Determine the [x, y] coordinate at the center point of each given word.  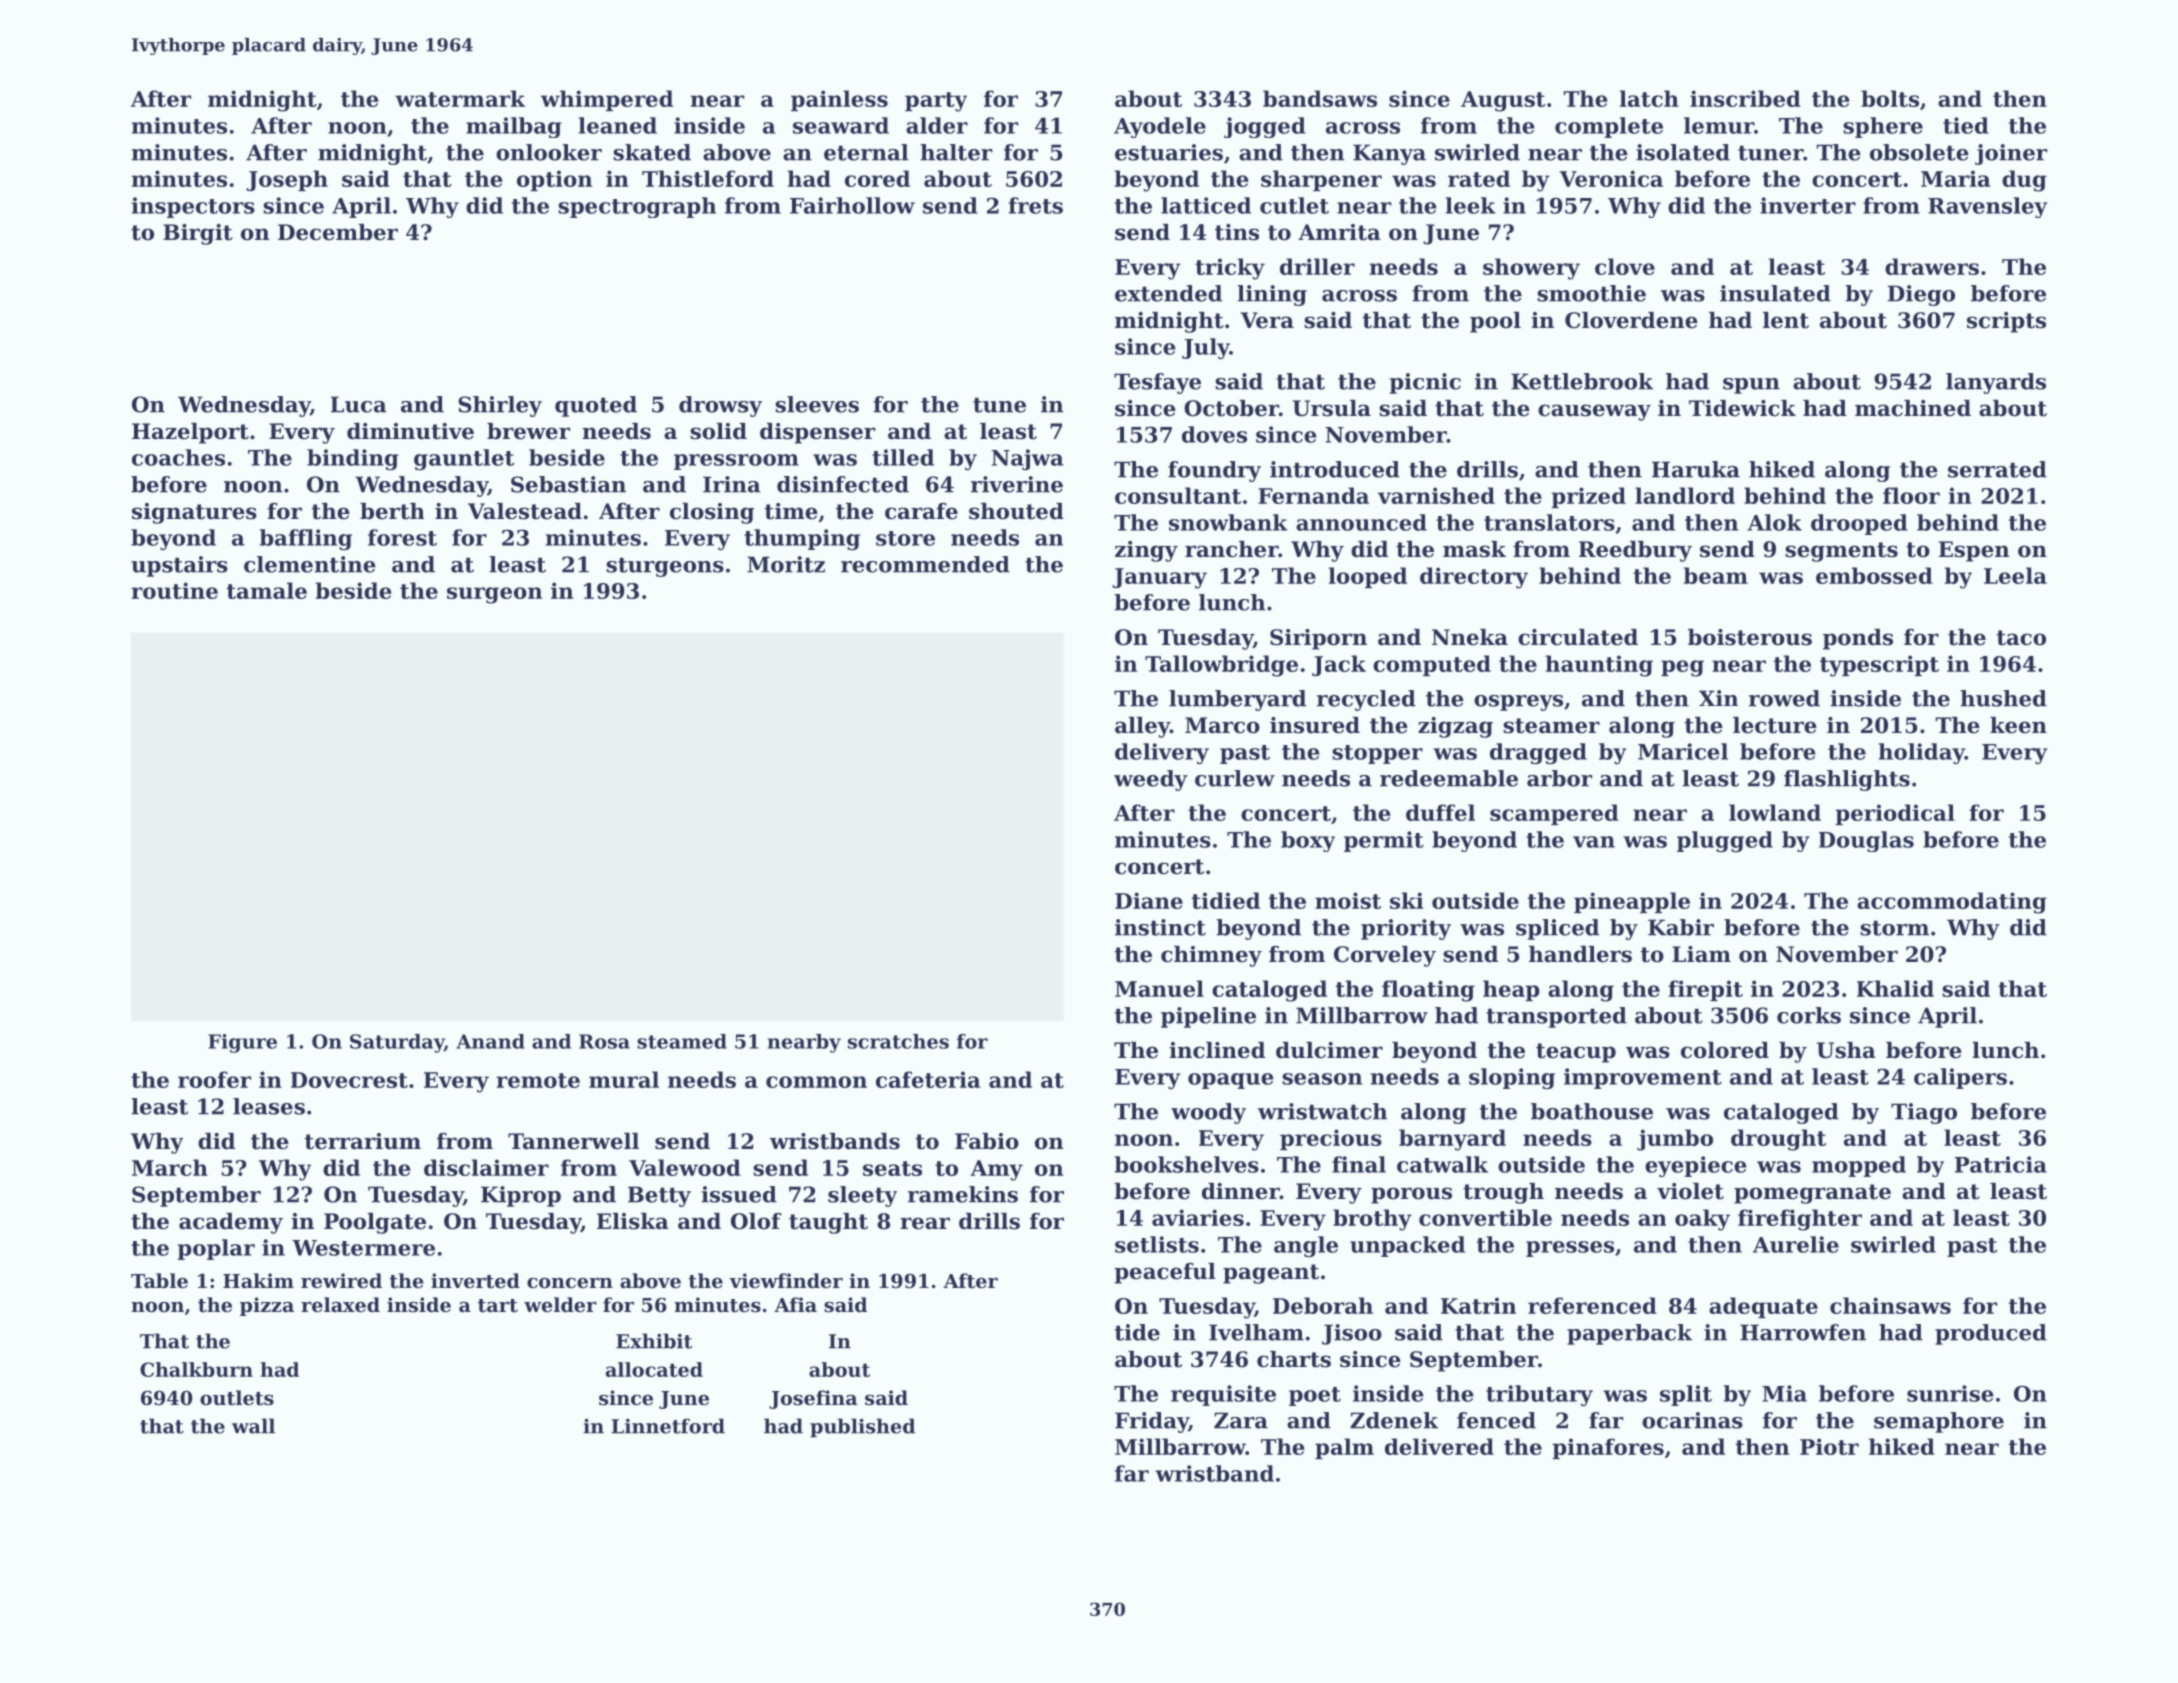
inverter [1808, 205]
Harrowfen [1803, 1332]
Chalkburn [196, 1369]
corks [1809, 1015]
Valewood [685, 1167]
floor [1911, 495]
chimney [1211, 956]
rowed [1784, 698]
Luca [359, 404]
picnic [1425, 383]
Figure [242, 1043]
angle [1306, 1246]
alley [1142, 727]
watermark [460, 98]
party [936, 102]
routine [174, 590]
